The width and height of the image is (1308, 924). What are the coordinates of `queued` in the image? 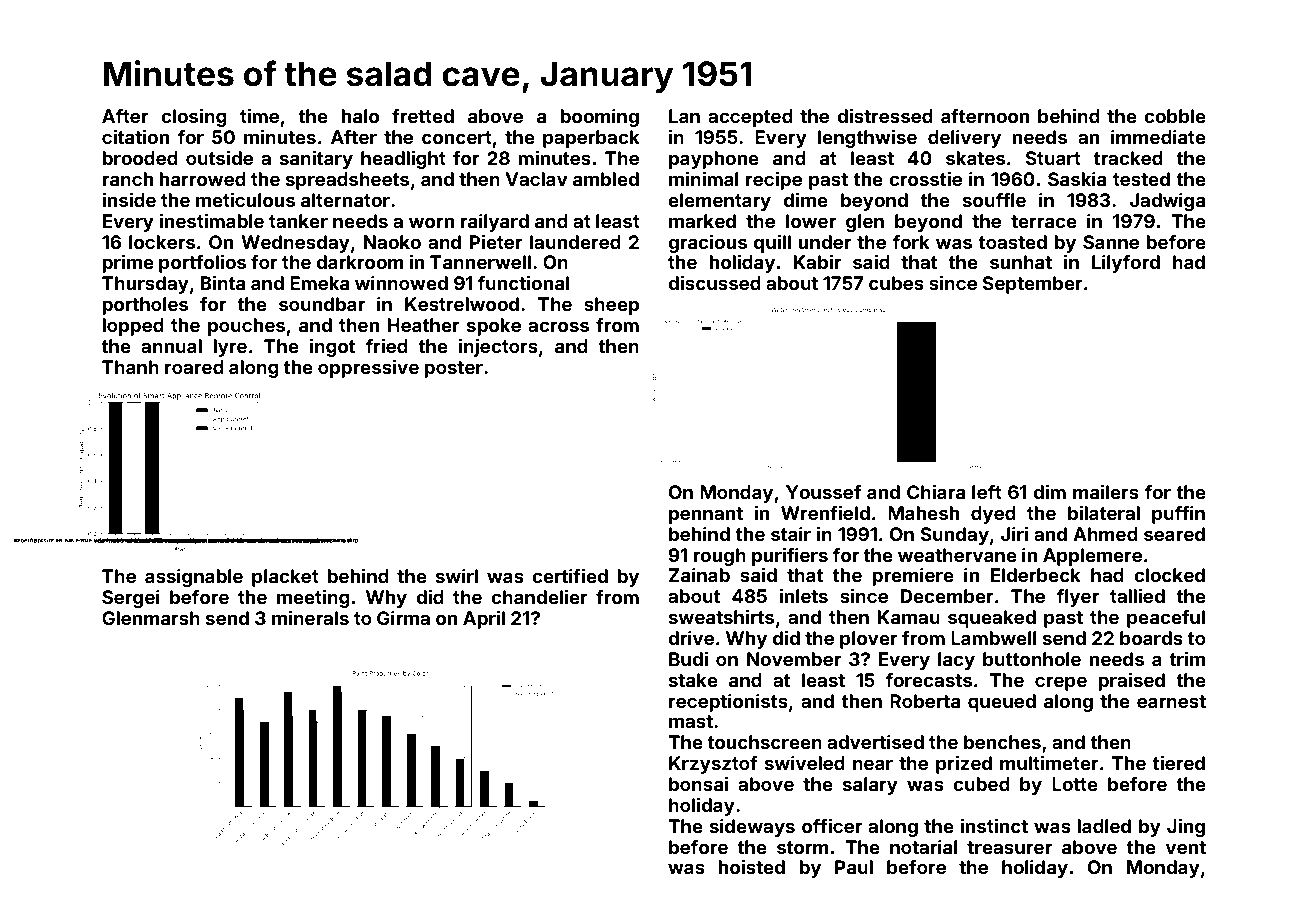 It's located at (1002, 703).
